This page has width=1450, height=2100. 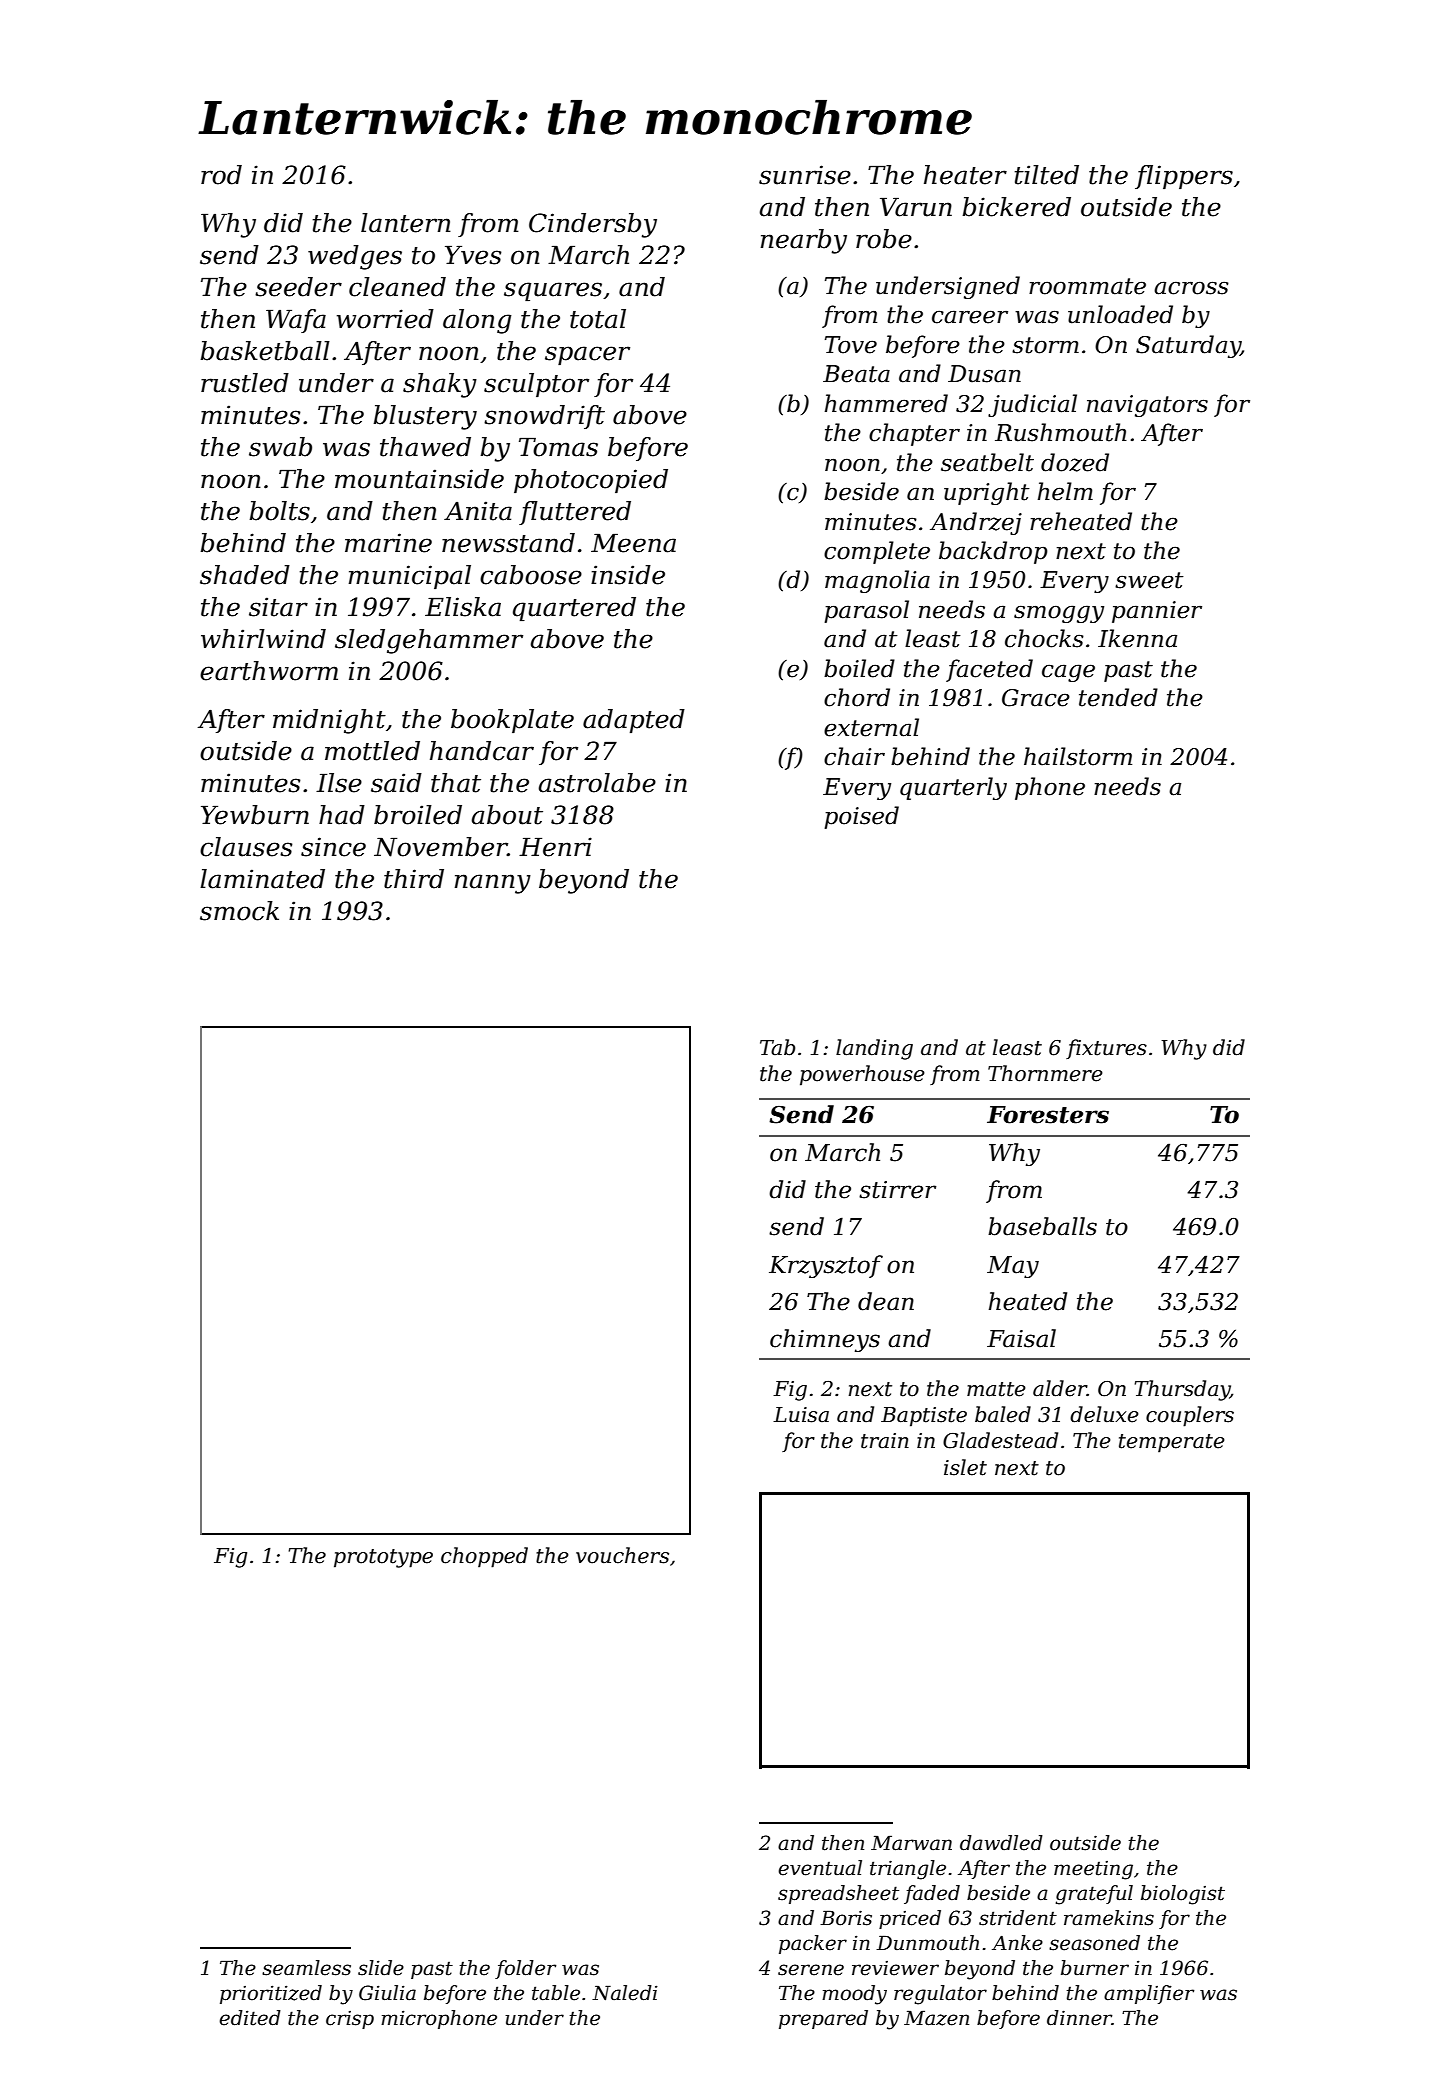 What do you see at coordinates (634, 721) in the page?
I see `adapted` at bounding box center [634, 721].
